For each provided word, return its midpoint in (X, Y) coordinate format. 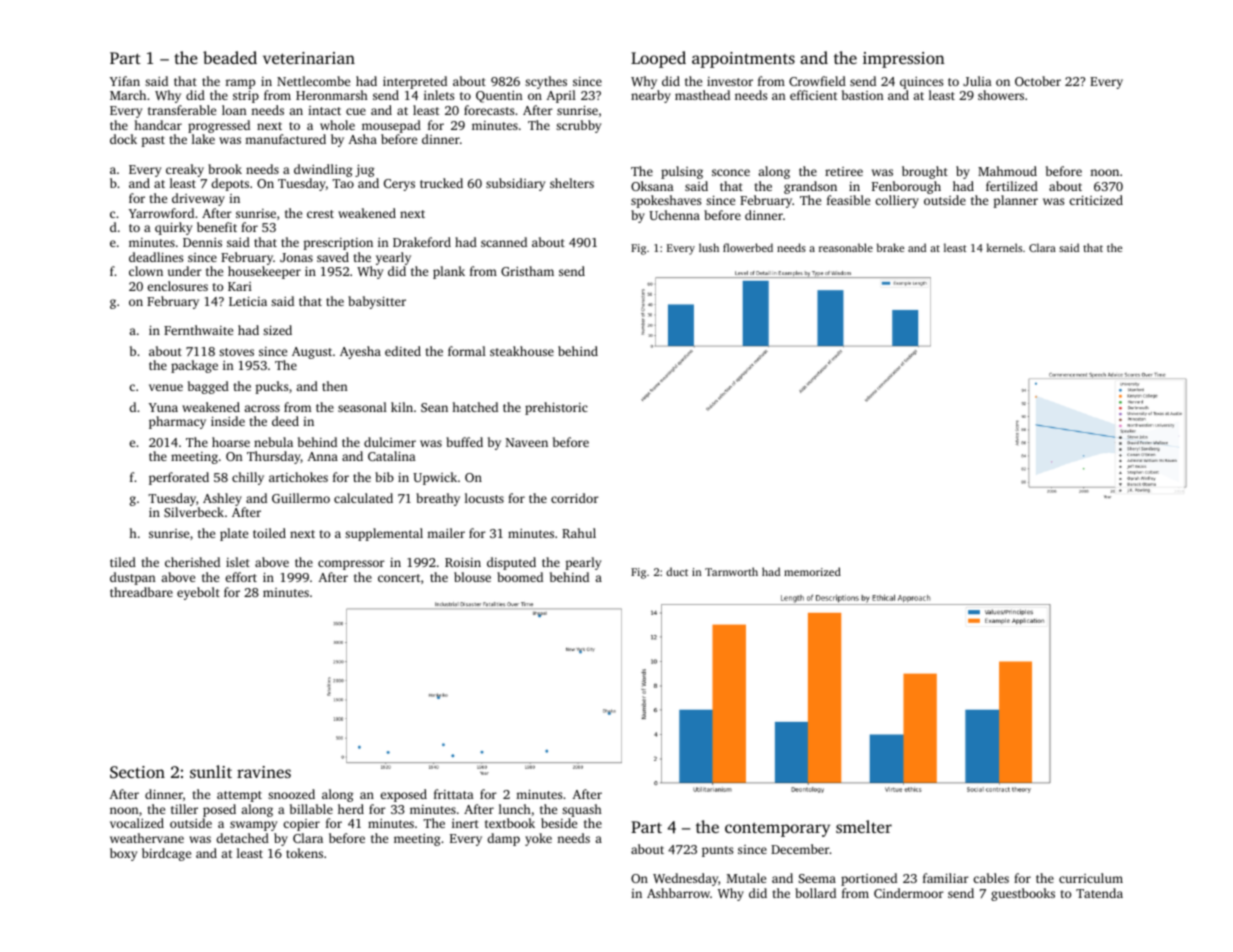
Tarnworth (731, 571)
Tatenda (1099, 893)
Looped (658, 59)
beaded (230, 57)
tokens (304, 853)
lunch (515, 809)
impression (904, 60)
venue (166, 387)
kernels (1004, 247)
